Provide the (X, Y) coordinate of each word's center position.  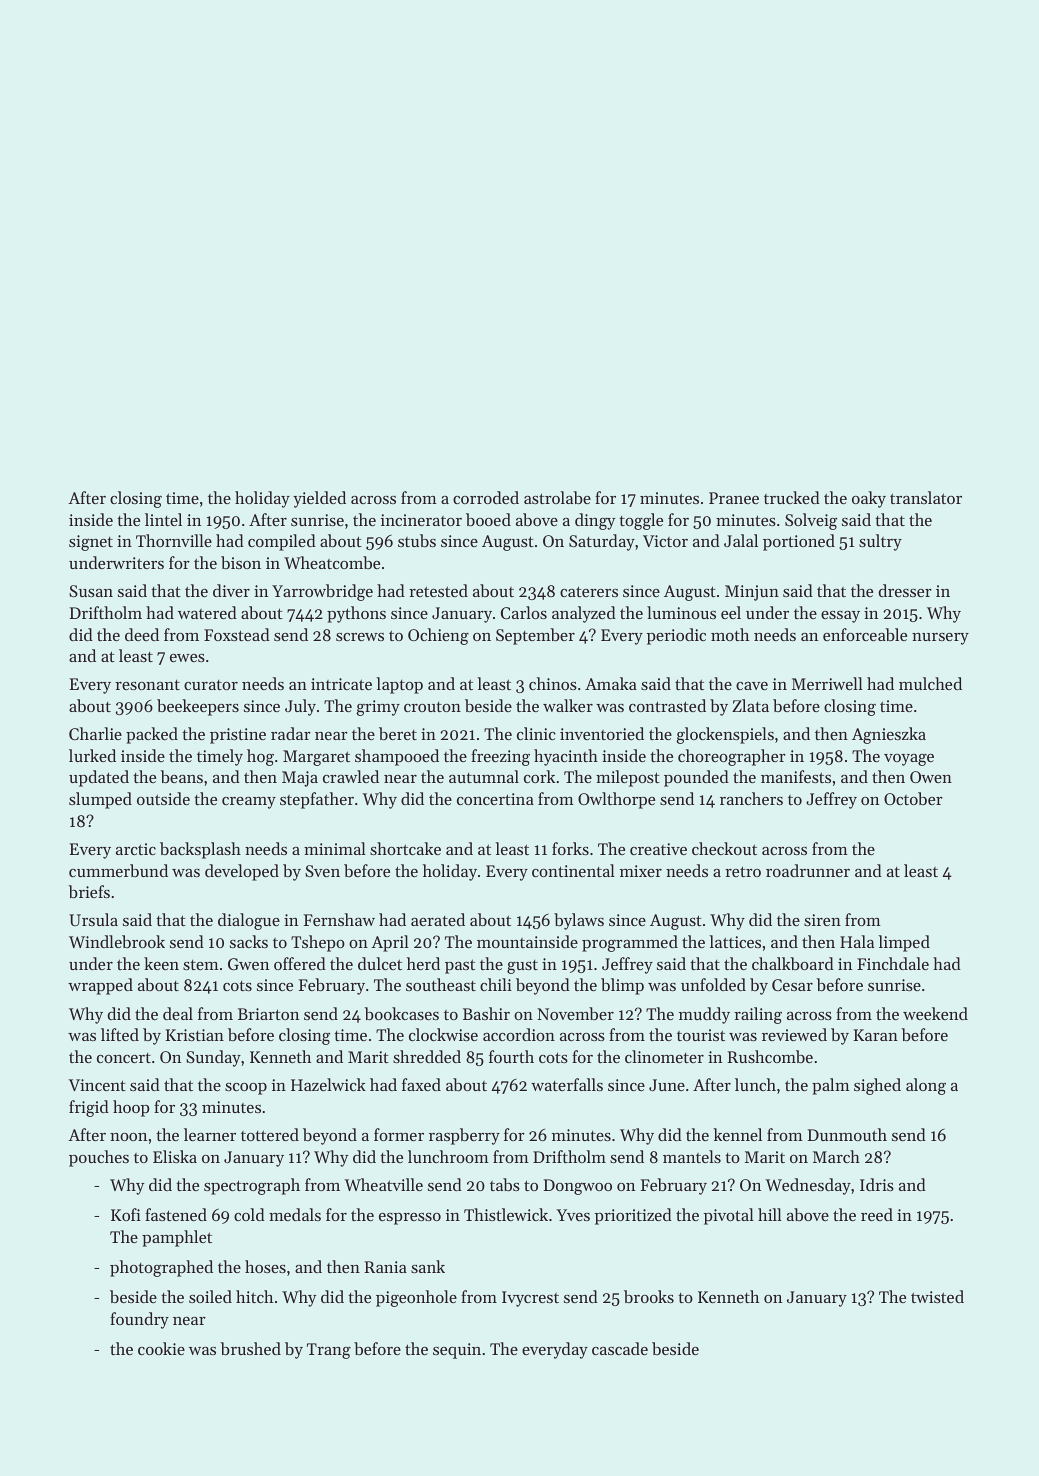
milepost (628, 778)
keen (161, 963)
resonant (147, 685)
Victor (665, 541)
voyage (909, 759)
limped (904, 943)
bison (241, 562)
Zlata (750, 705)
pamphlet (177, 1238)
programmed (630, 943)
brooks (649, 1296)
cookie (161, 1348)
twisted (937, 1296)
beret (398, 733)
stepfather (317, 800)
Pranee (734, 498)
